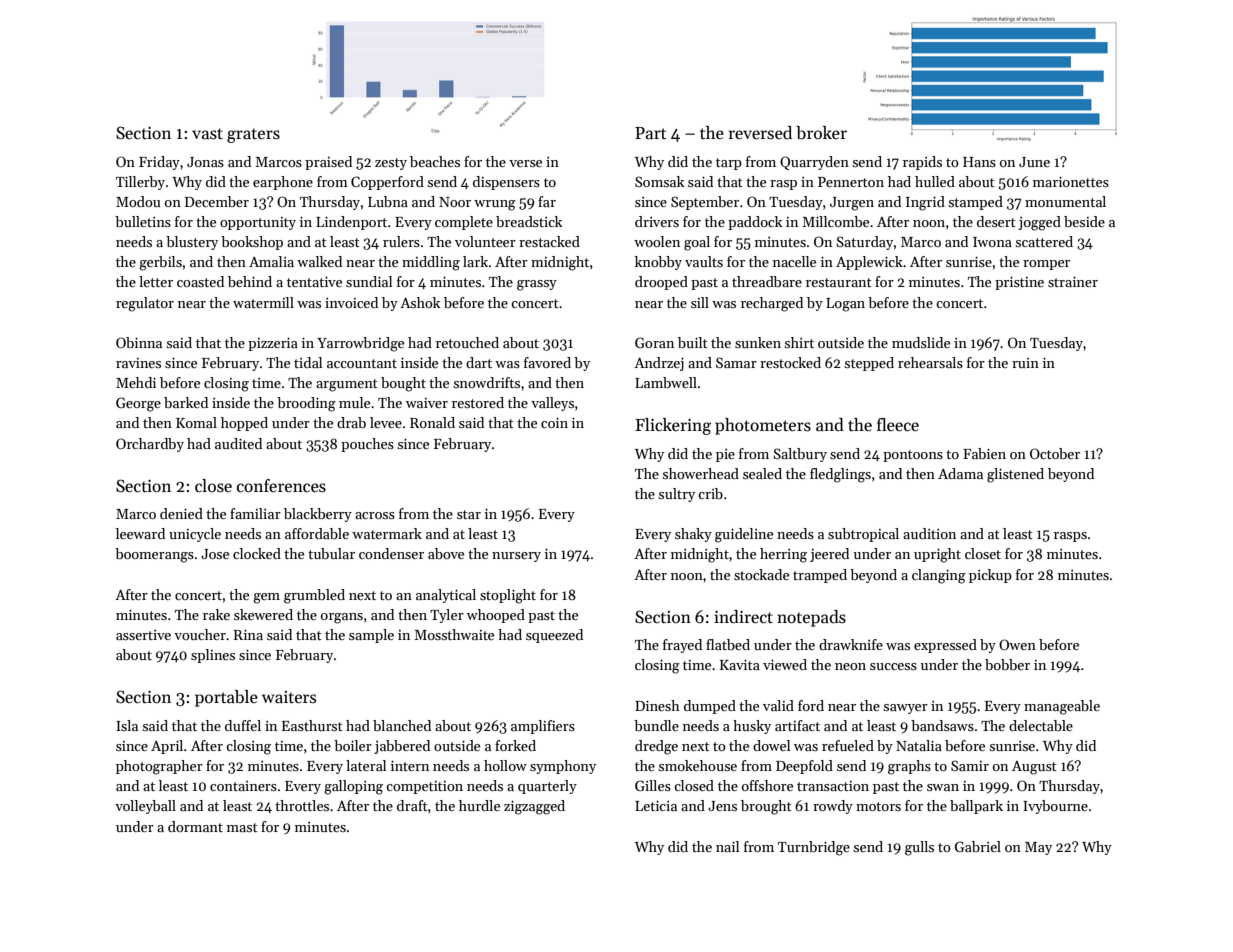 The height and width of the page is (952, 1233). Describe the element at coordinates (1025, 363) in the page. I see `ruin` at that location.
